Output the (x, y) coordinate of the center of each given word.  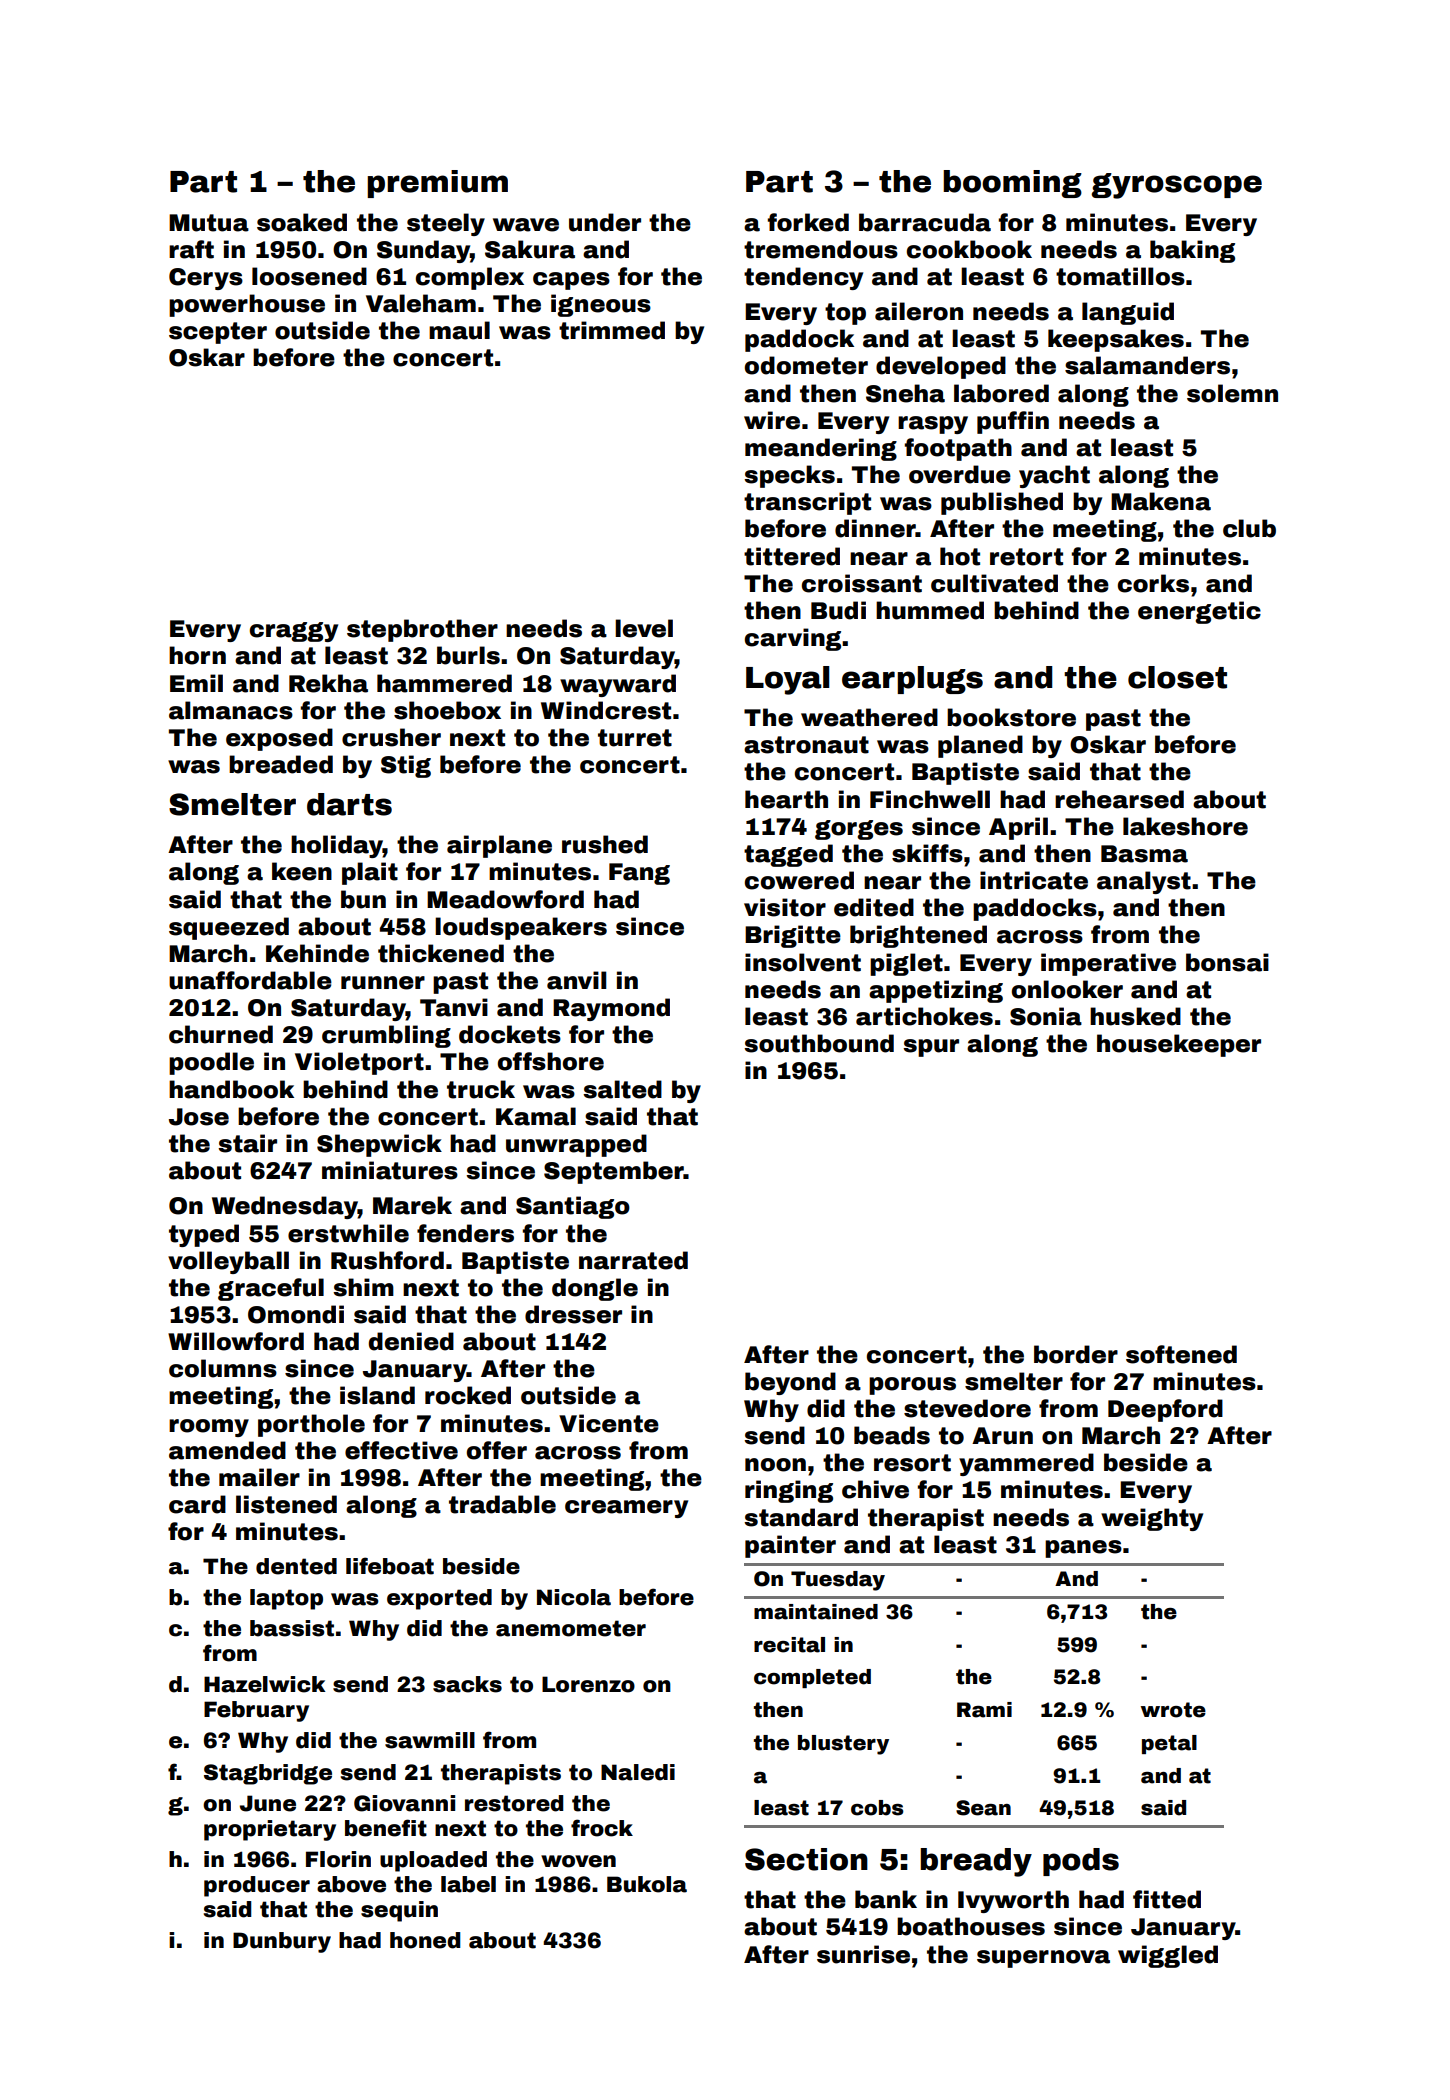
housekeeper (1179, 1045)
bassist (292, 1628)
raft (191, 249)
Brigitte (793, 936)
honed (425, 1940)
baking (1192, 251)
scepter (218, 333)
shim (363, 1287)
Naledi (638, 1772)
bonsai (1227, 962)
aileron (919, 311)
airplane (499, 846)
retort (1026, 557)
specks (789, 476)
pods (1081, 1862)
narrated (633, 1260)
